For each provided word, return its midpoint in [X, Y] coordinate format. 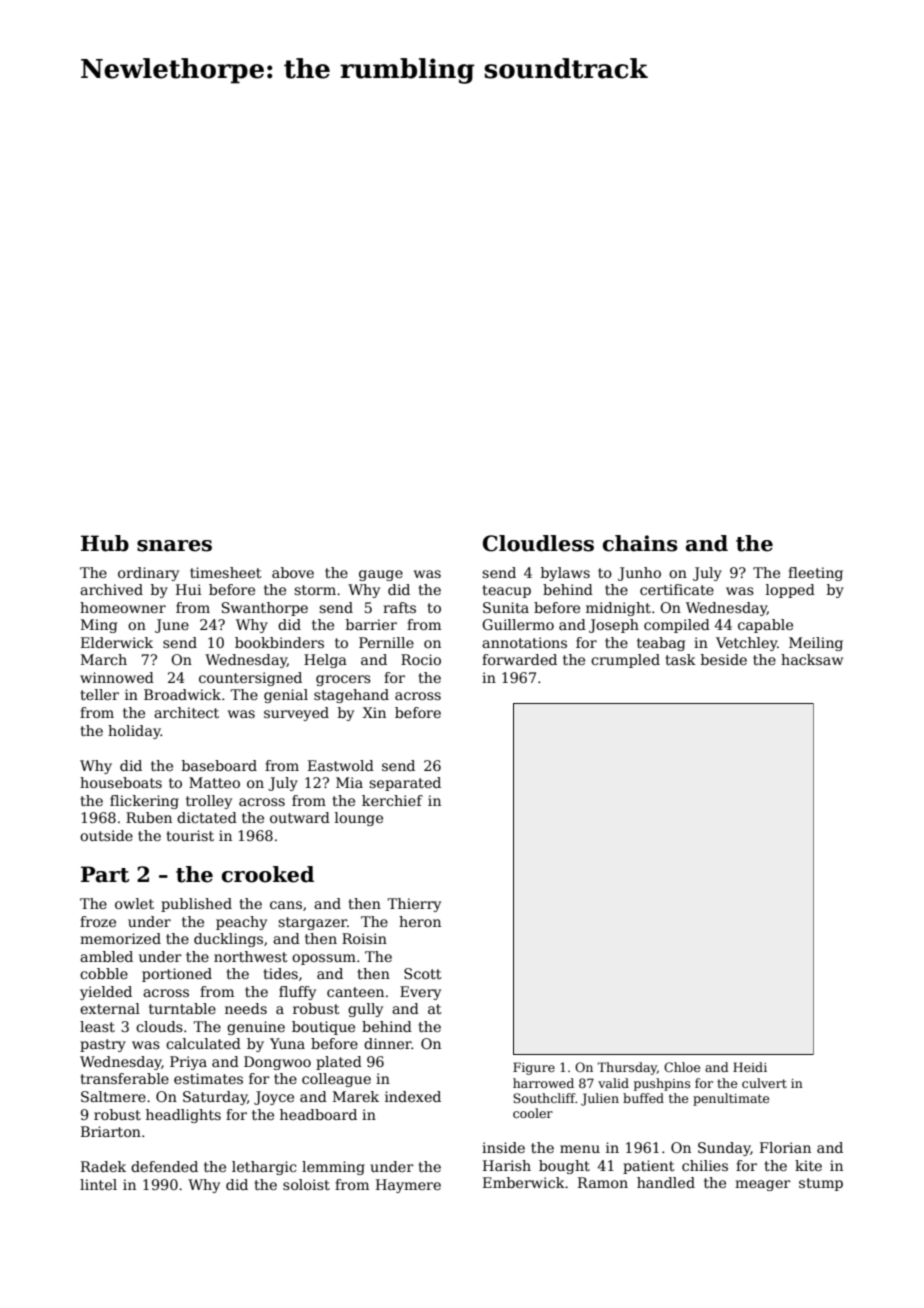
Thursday [627, 1068]
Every [420, 993]
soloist [306, 1184]
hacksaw [812, 659]
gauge [381, 575]
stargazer [312, 923]
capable [765, 626]
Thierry [414, 905]
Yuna [287, 1043]
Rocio [421, 659]
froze [98, 921]
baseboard [219, 765]
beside [724, 659]
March [104, 659]
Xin [374, 712]
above [293, 572]
